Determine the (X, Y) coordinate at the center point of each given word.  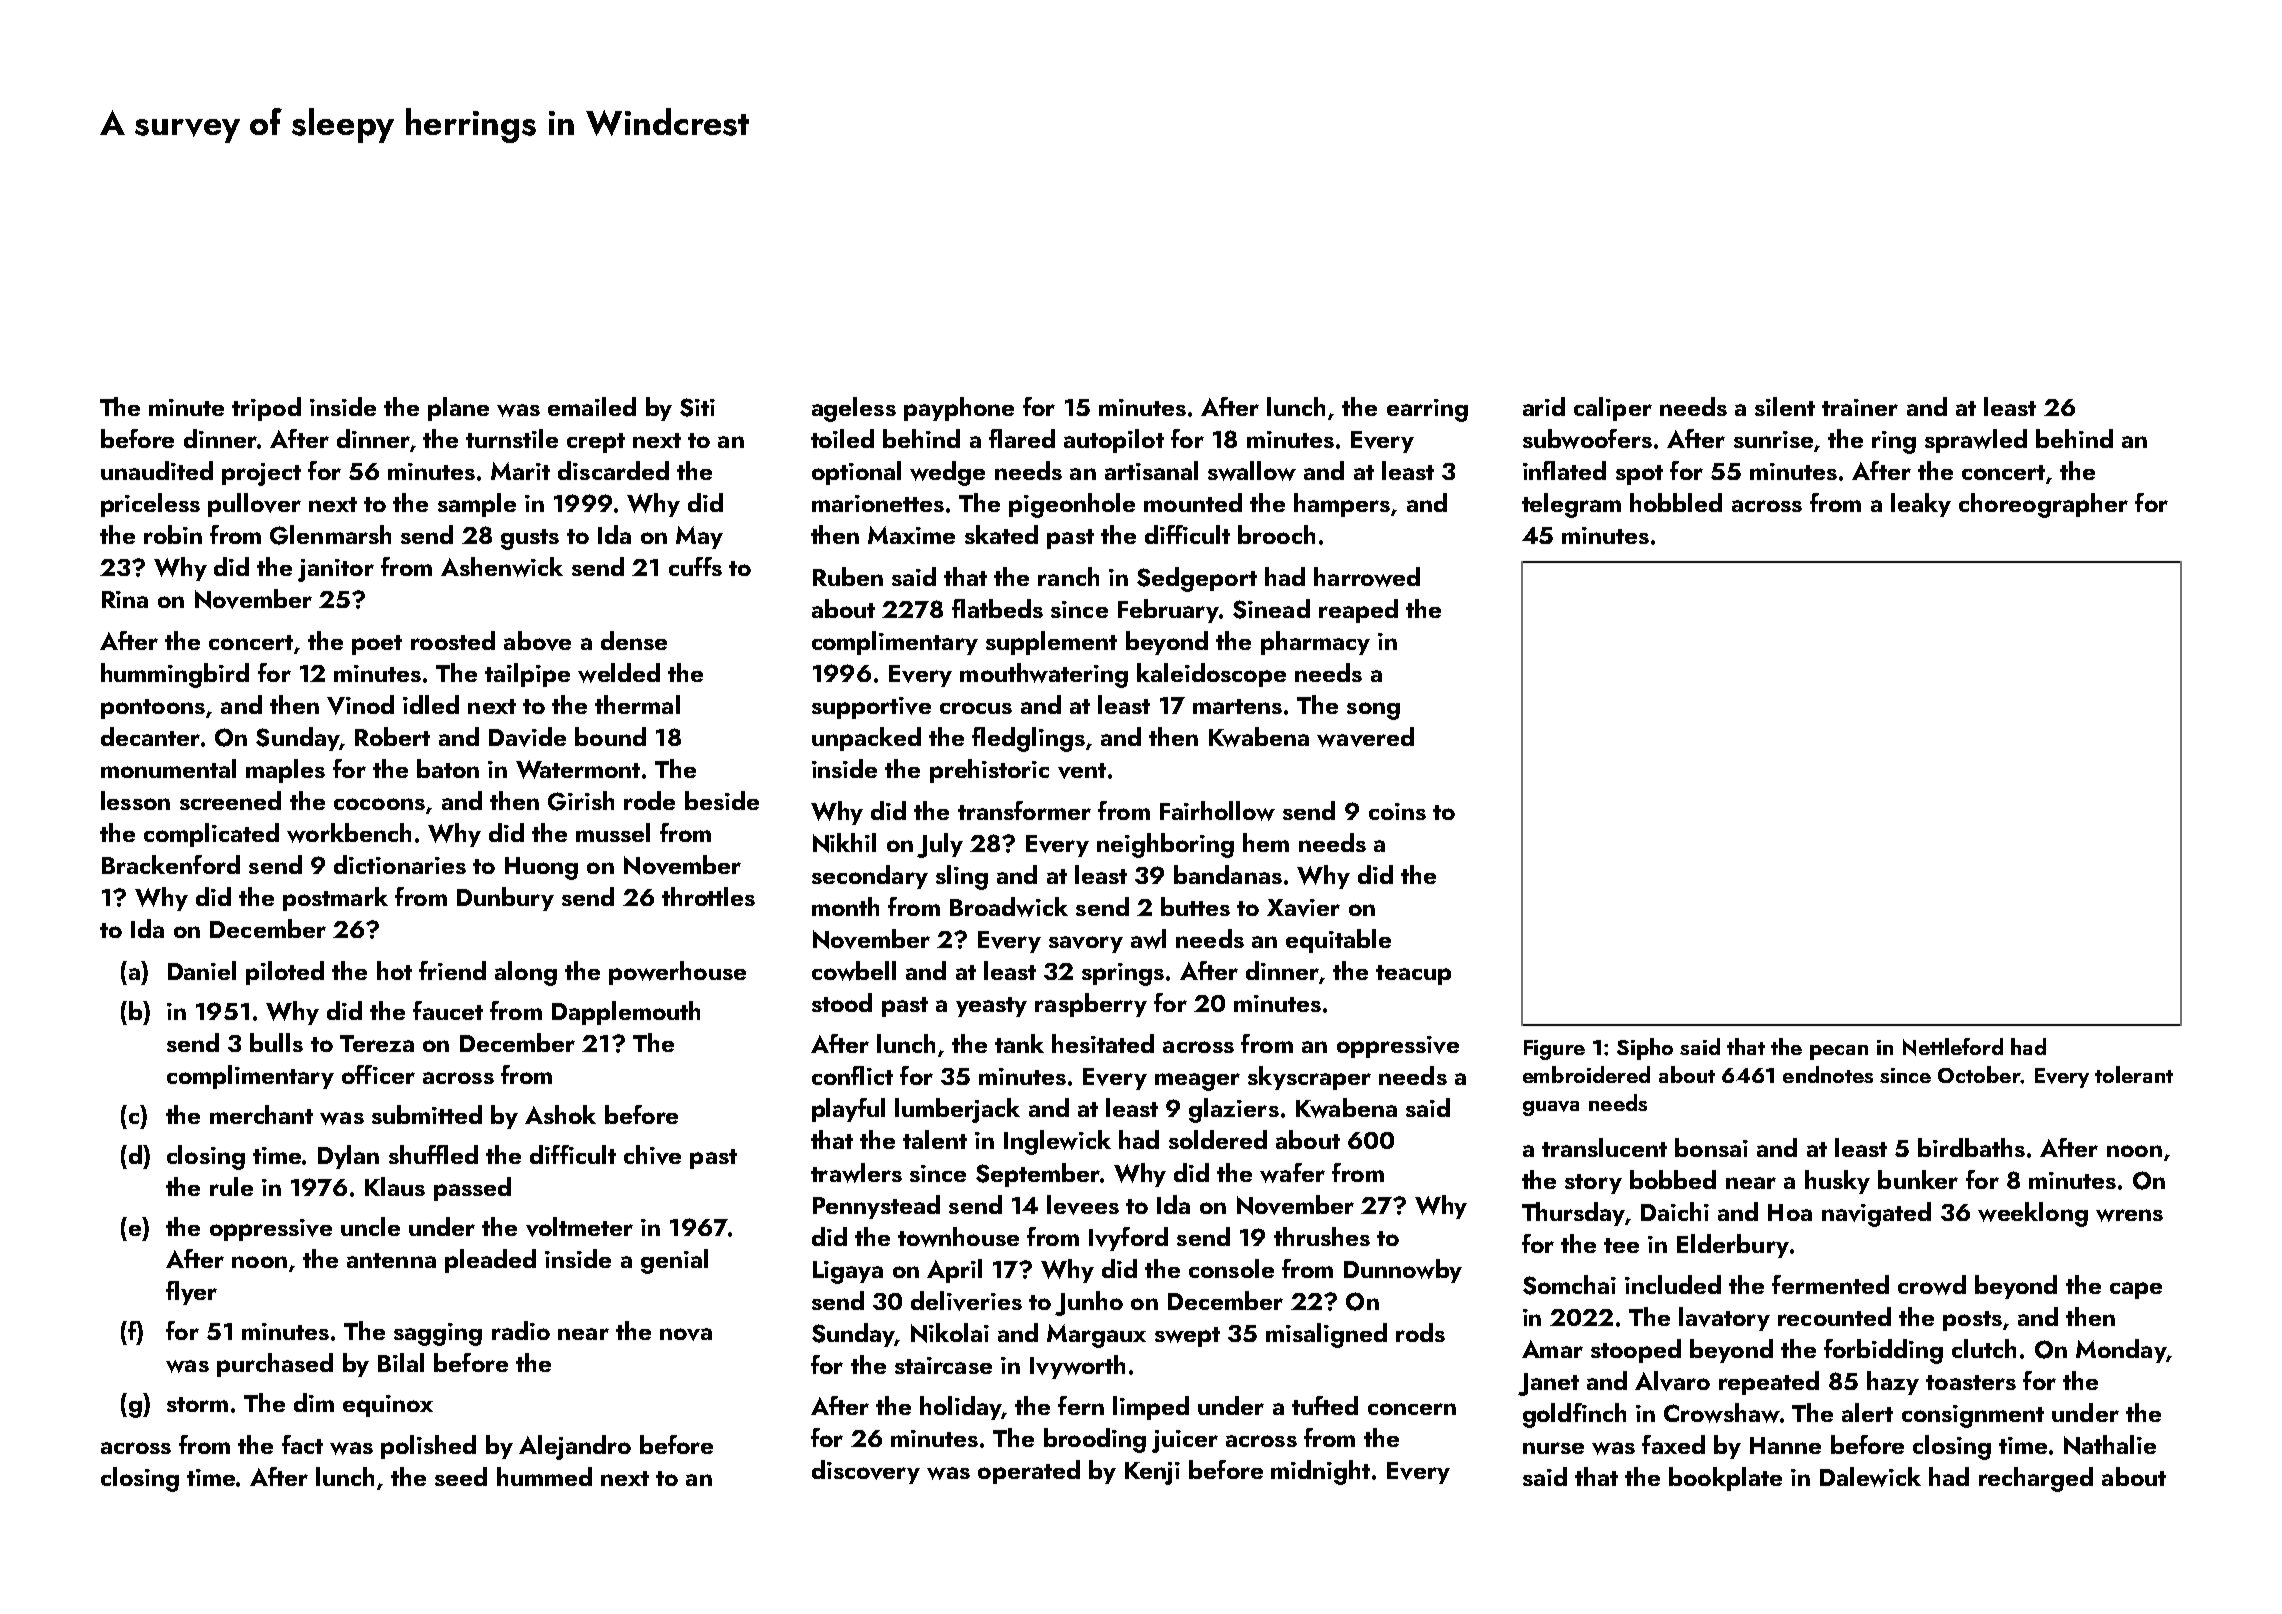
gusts (530, 539)
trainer (1860, 407)
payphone (959, 409)
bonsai (1711, 1147)
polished (428, 1447)
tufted (1325, 1405)
